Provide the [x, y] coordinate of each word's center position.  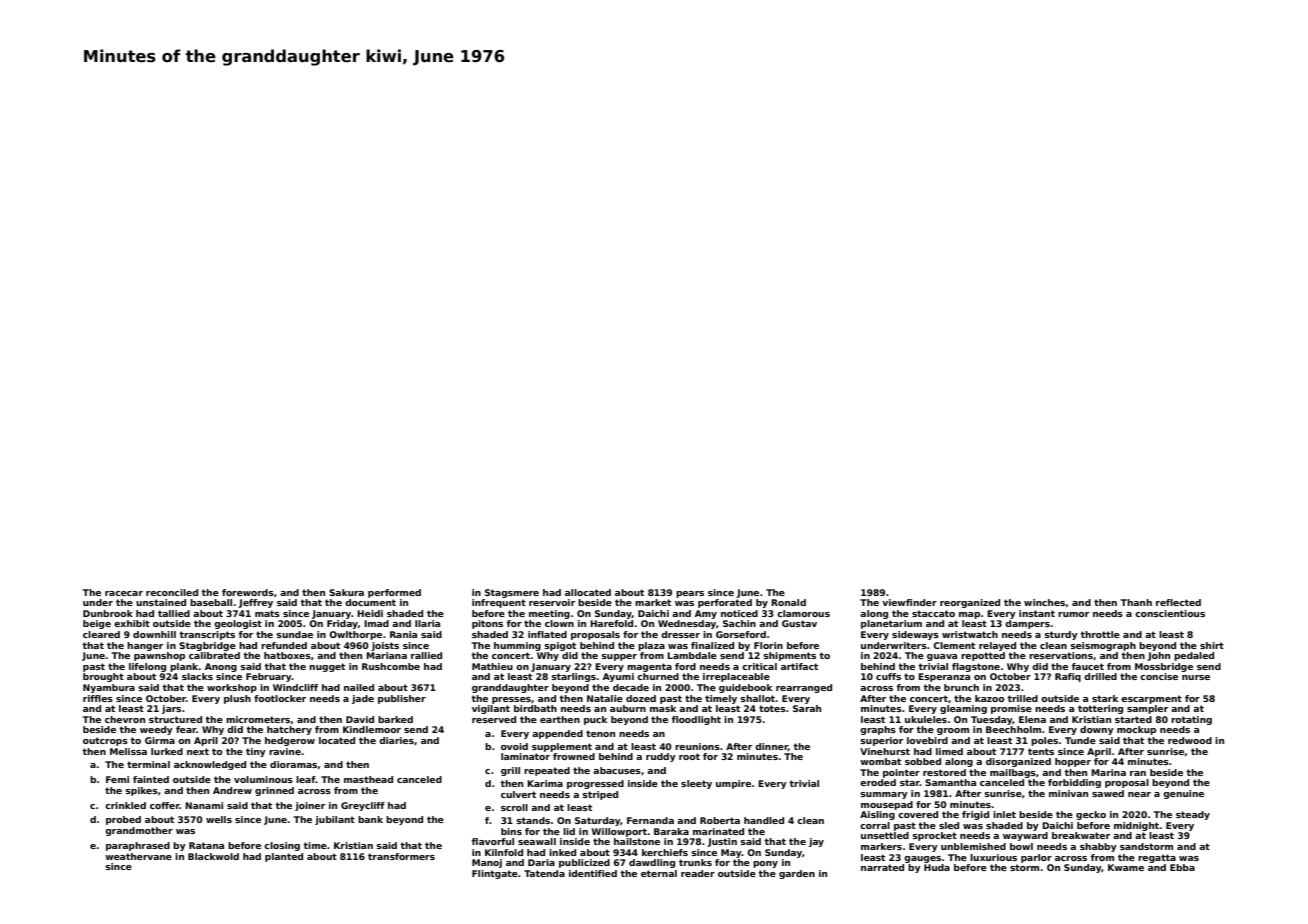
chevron [125, 719]
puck [595, 720]
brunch [961, 687]
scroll [514, 807]
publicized [584, 863]
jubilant [335, 820]
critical [759, 666]
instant [1037, 613]
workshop [232, 688]
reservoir [552, 602]
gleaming [963, 709]
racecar [124, 593]
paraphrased [138, 846]
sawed [1108, 793]
